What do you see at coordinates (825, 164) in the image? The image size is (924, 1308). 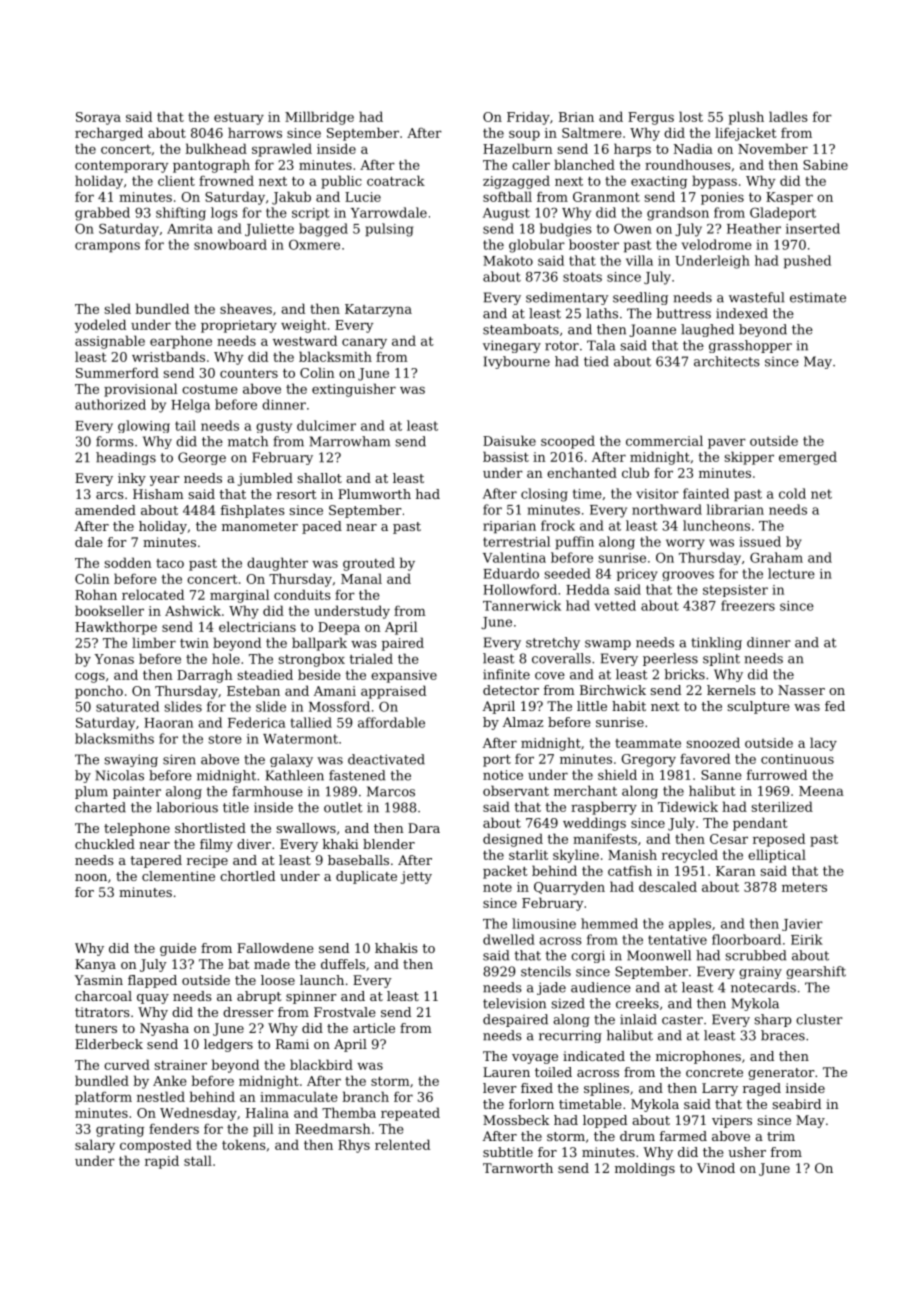 I see `Sabine` at bounding box center [825, 164].
